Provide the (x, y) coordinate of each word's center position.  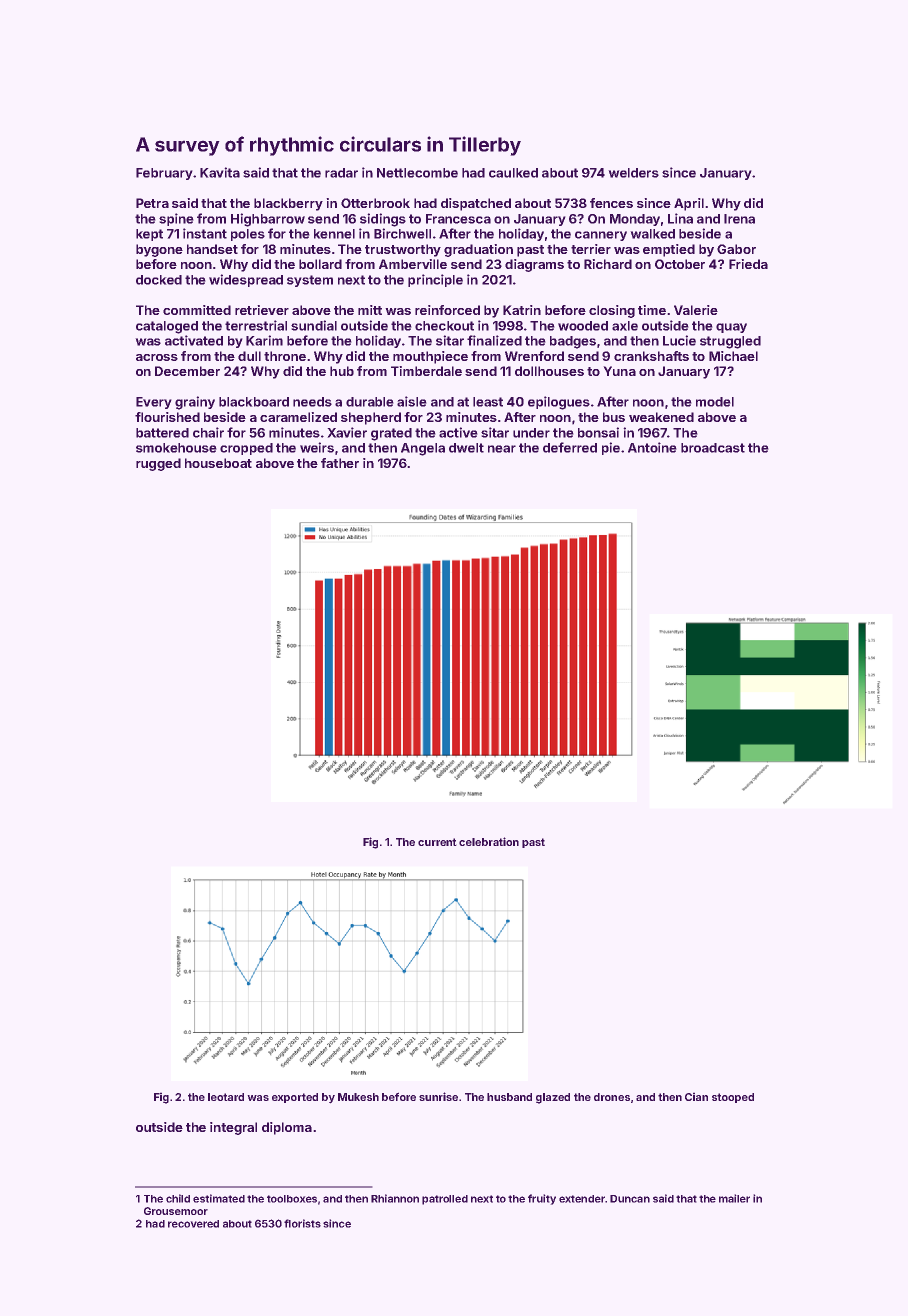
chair (208, 432)
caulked (513, 173)
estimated (219, 1198)
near (502, 449)
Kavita (220, 172)
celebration (489, 841)
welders (633, 173)
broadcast (713, 448)
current (437, 842)
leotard (226, 1097)
